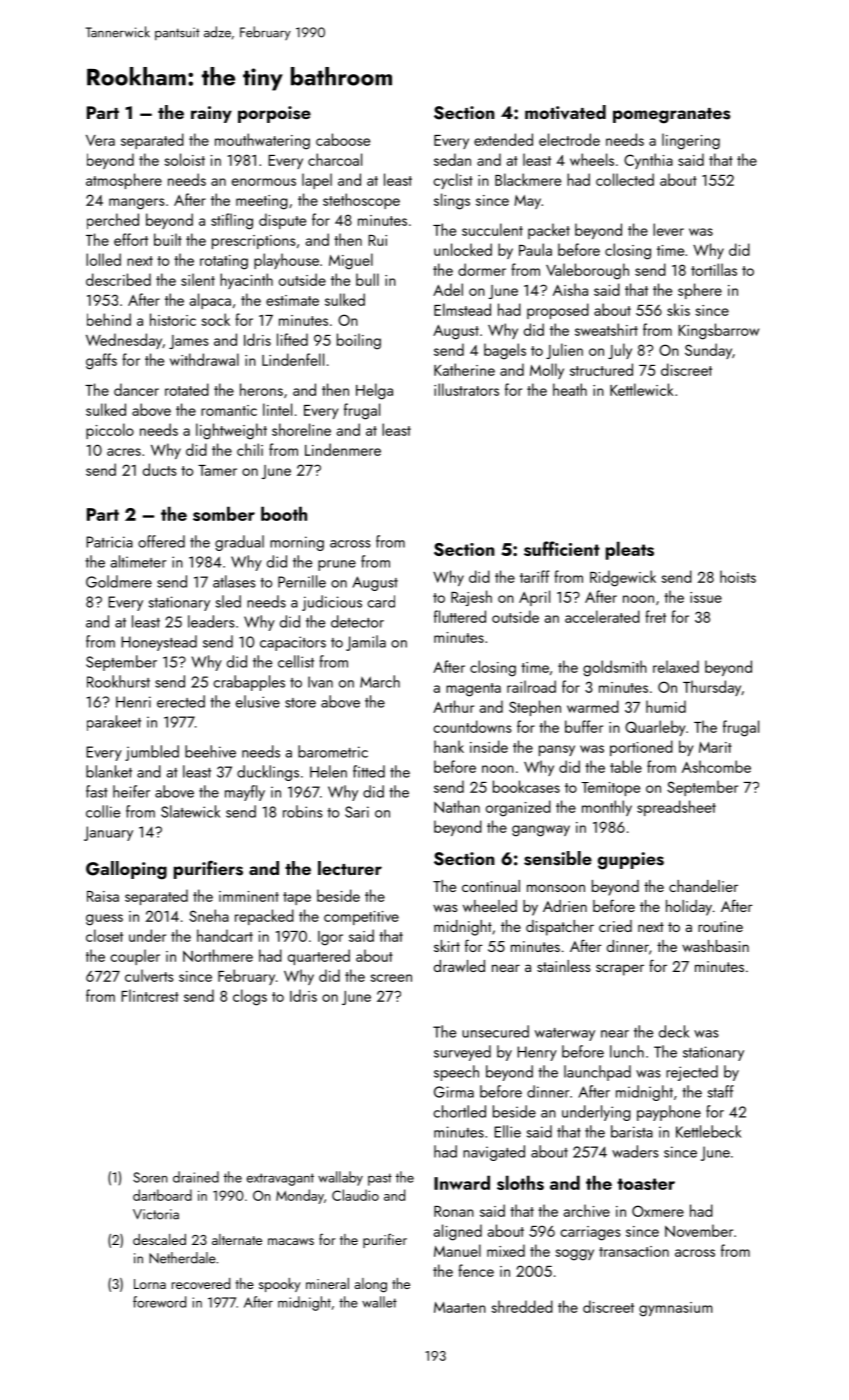 Image resolution: width=849 pixels, height=1400 pixels. I want to click on March, so click(380, 681).
